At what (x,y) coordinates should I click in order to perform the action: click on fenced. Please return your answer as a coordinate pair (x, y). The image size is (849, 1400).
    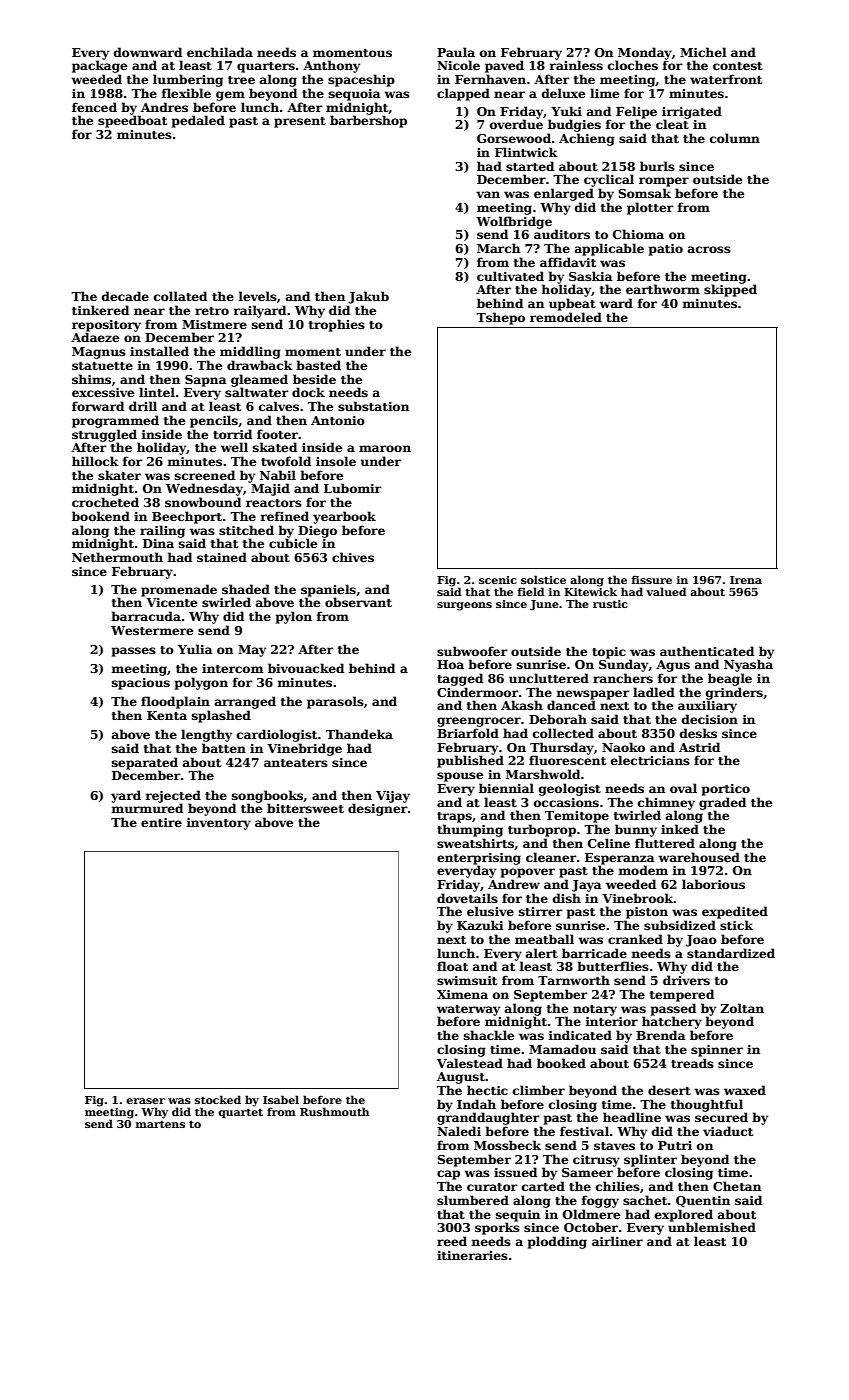
    Looking at the image, I should click on (94, 107).
